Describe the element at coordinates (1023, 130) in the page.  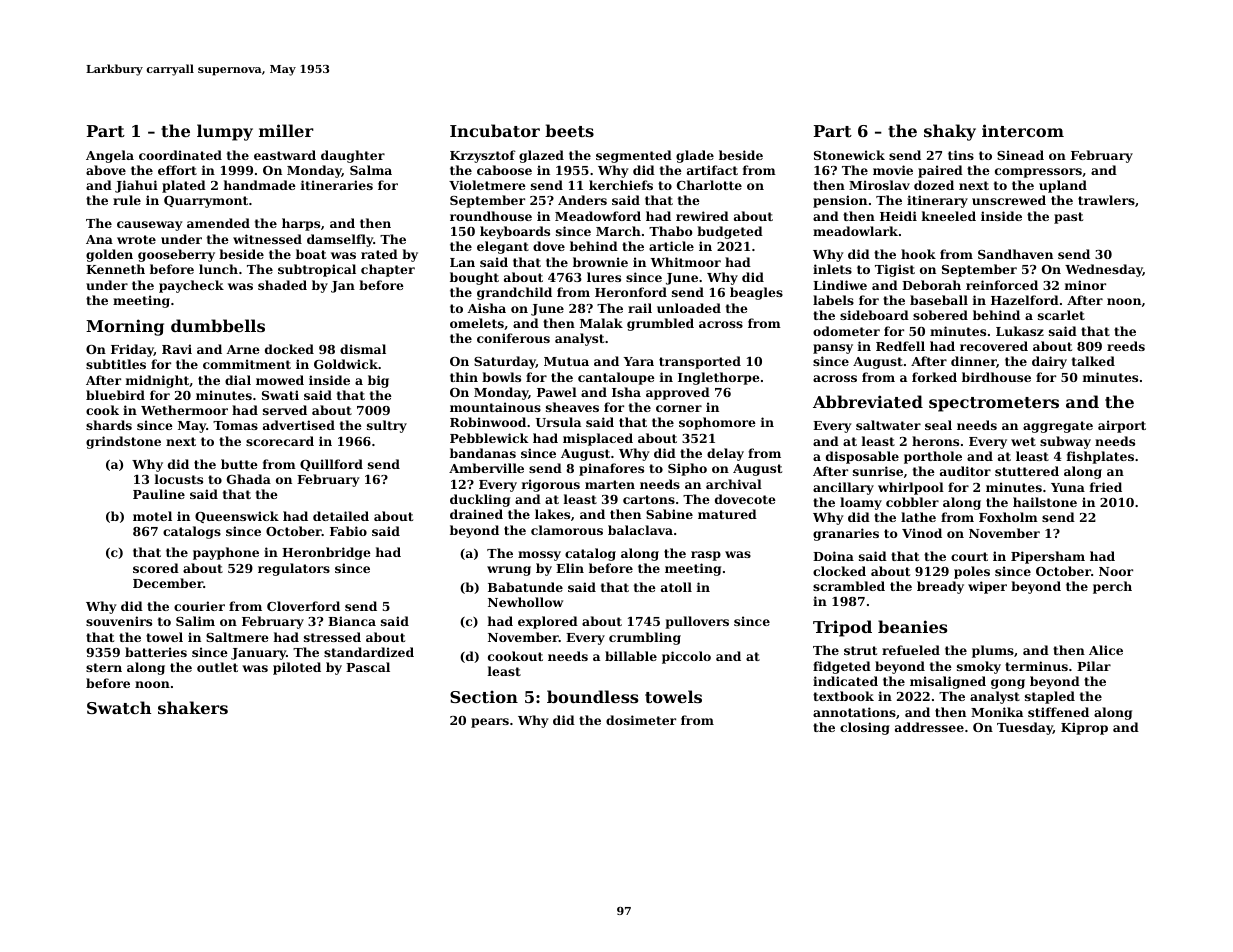
I see `intercom` at that location.
